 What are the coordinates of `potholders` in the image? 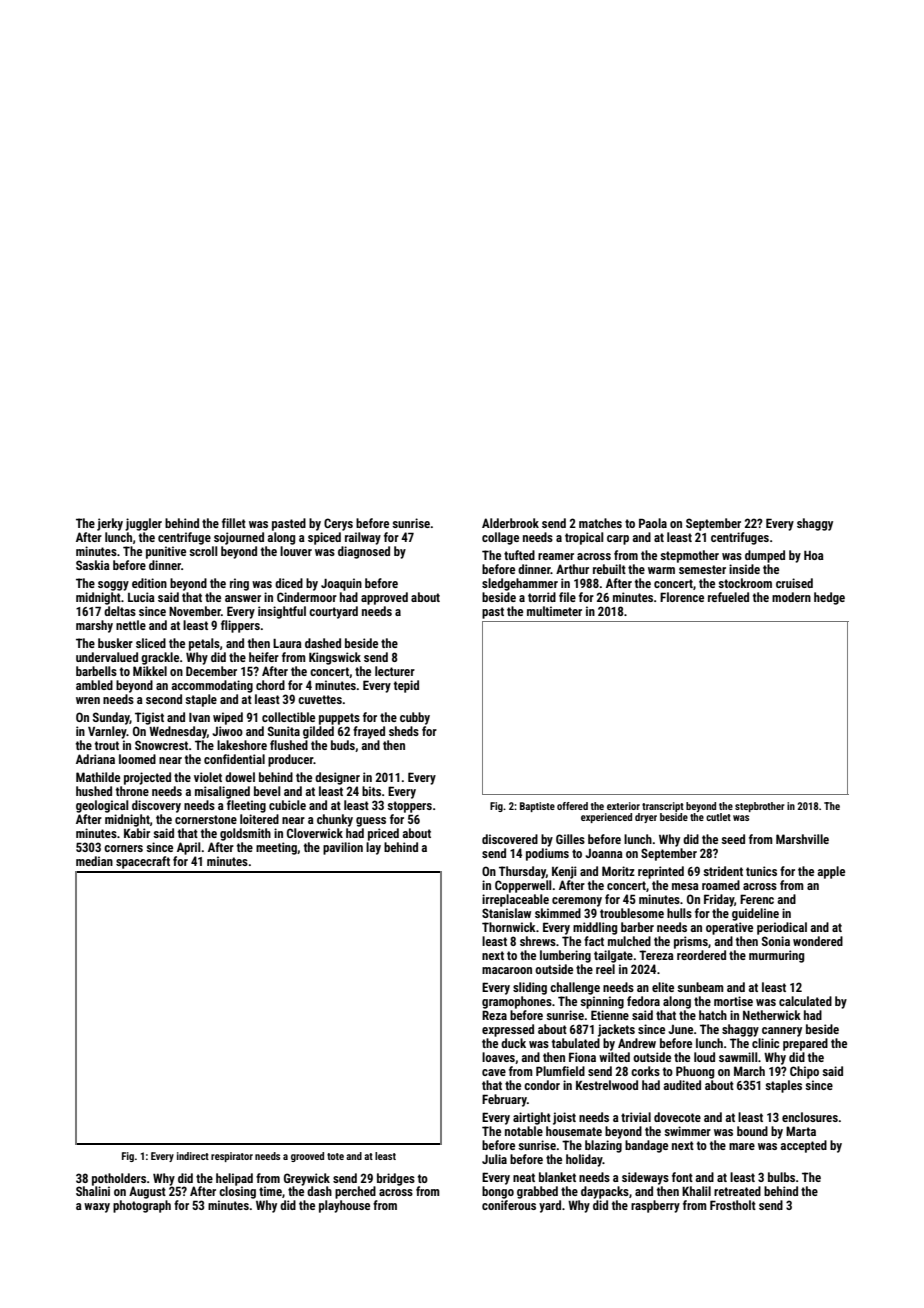 It's located at (119, 1179).
